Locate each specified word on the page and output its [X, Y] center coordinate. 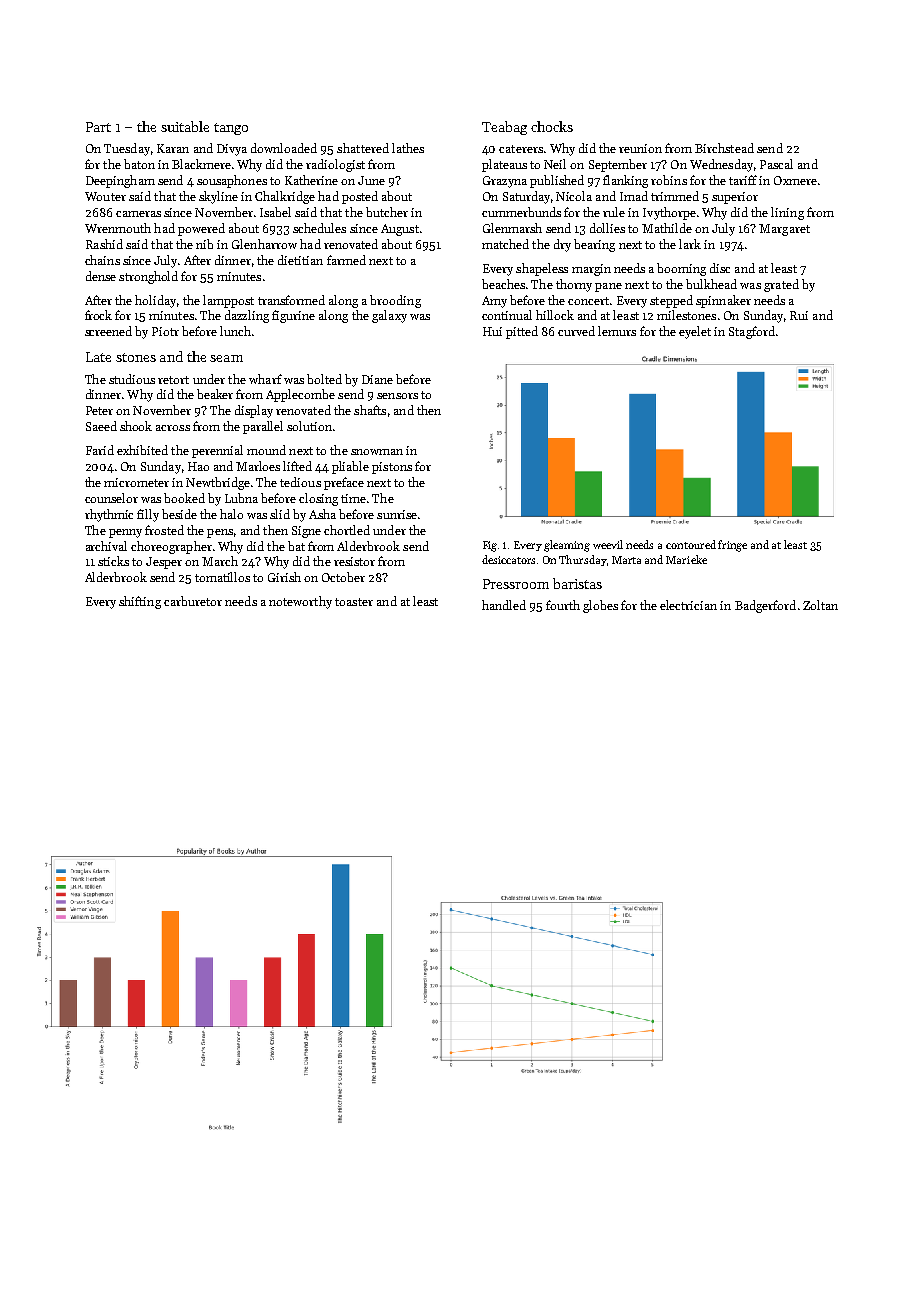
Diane [377, 379]
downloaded [284, 148]
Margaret [784, 230]
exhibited [142, 450]
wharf [265, 379]
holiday [155, 301]
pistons [392, 468]
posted [360, 197]
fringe [732, 546]
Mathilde [667, 228]
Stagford [752, 332]
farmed [346, 260]
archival [106, 546]
